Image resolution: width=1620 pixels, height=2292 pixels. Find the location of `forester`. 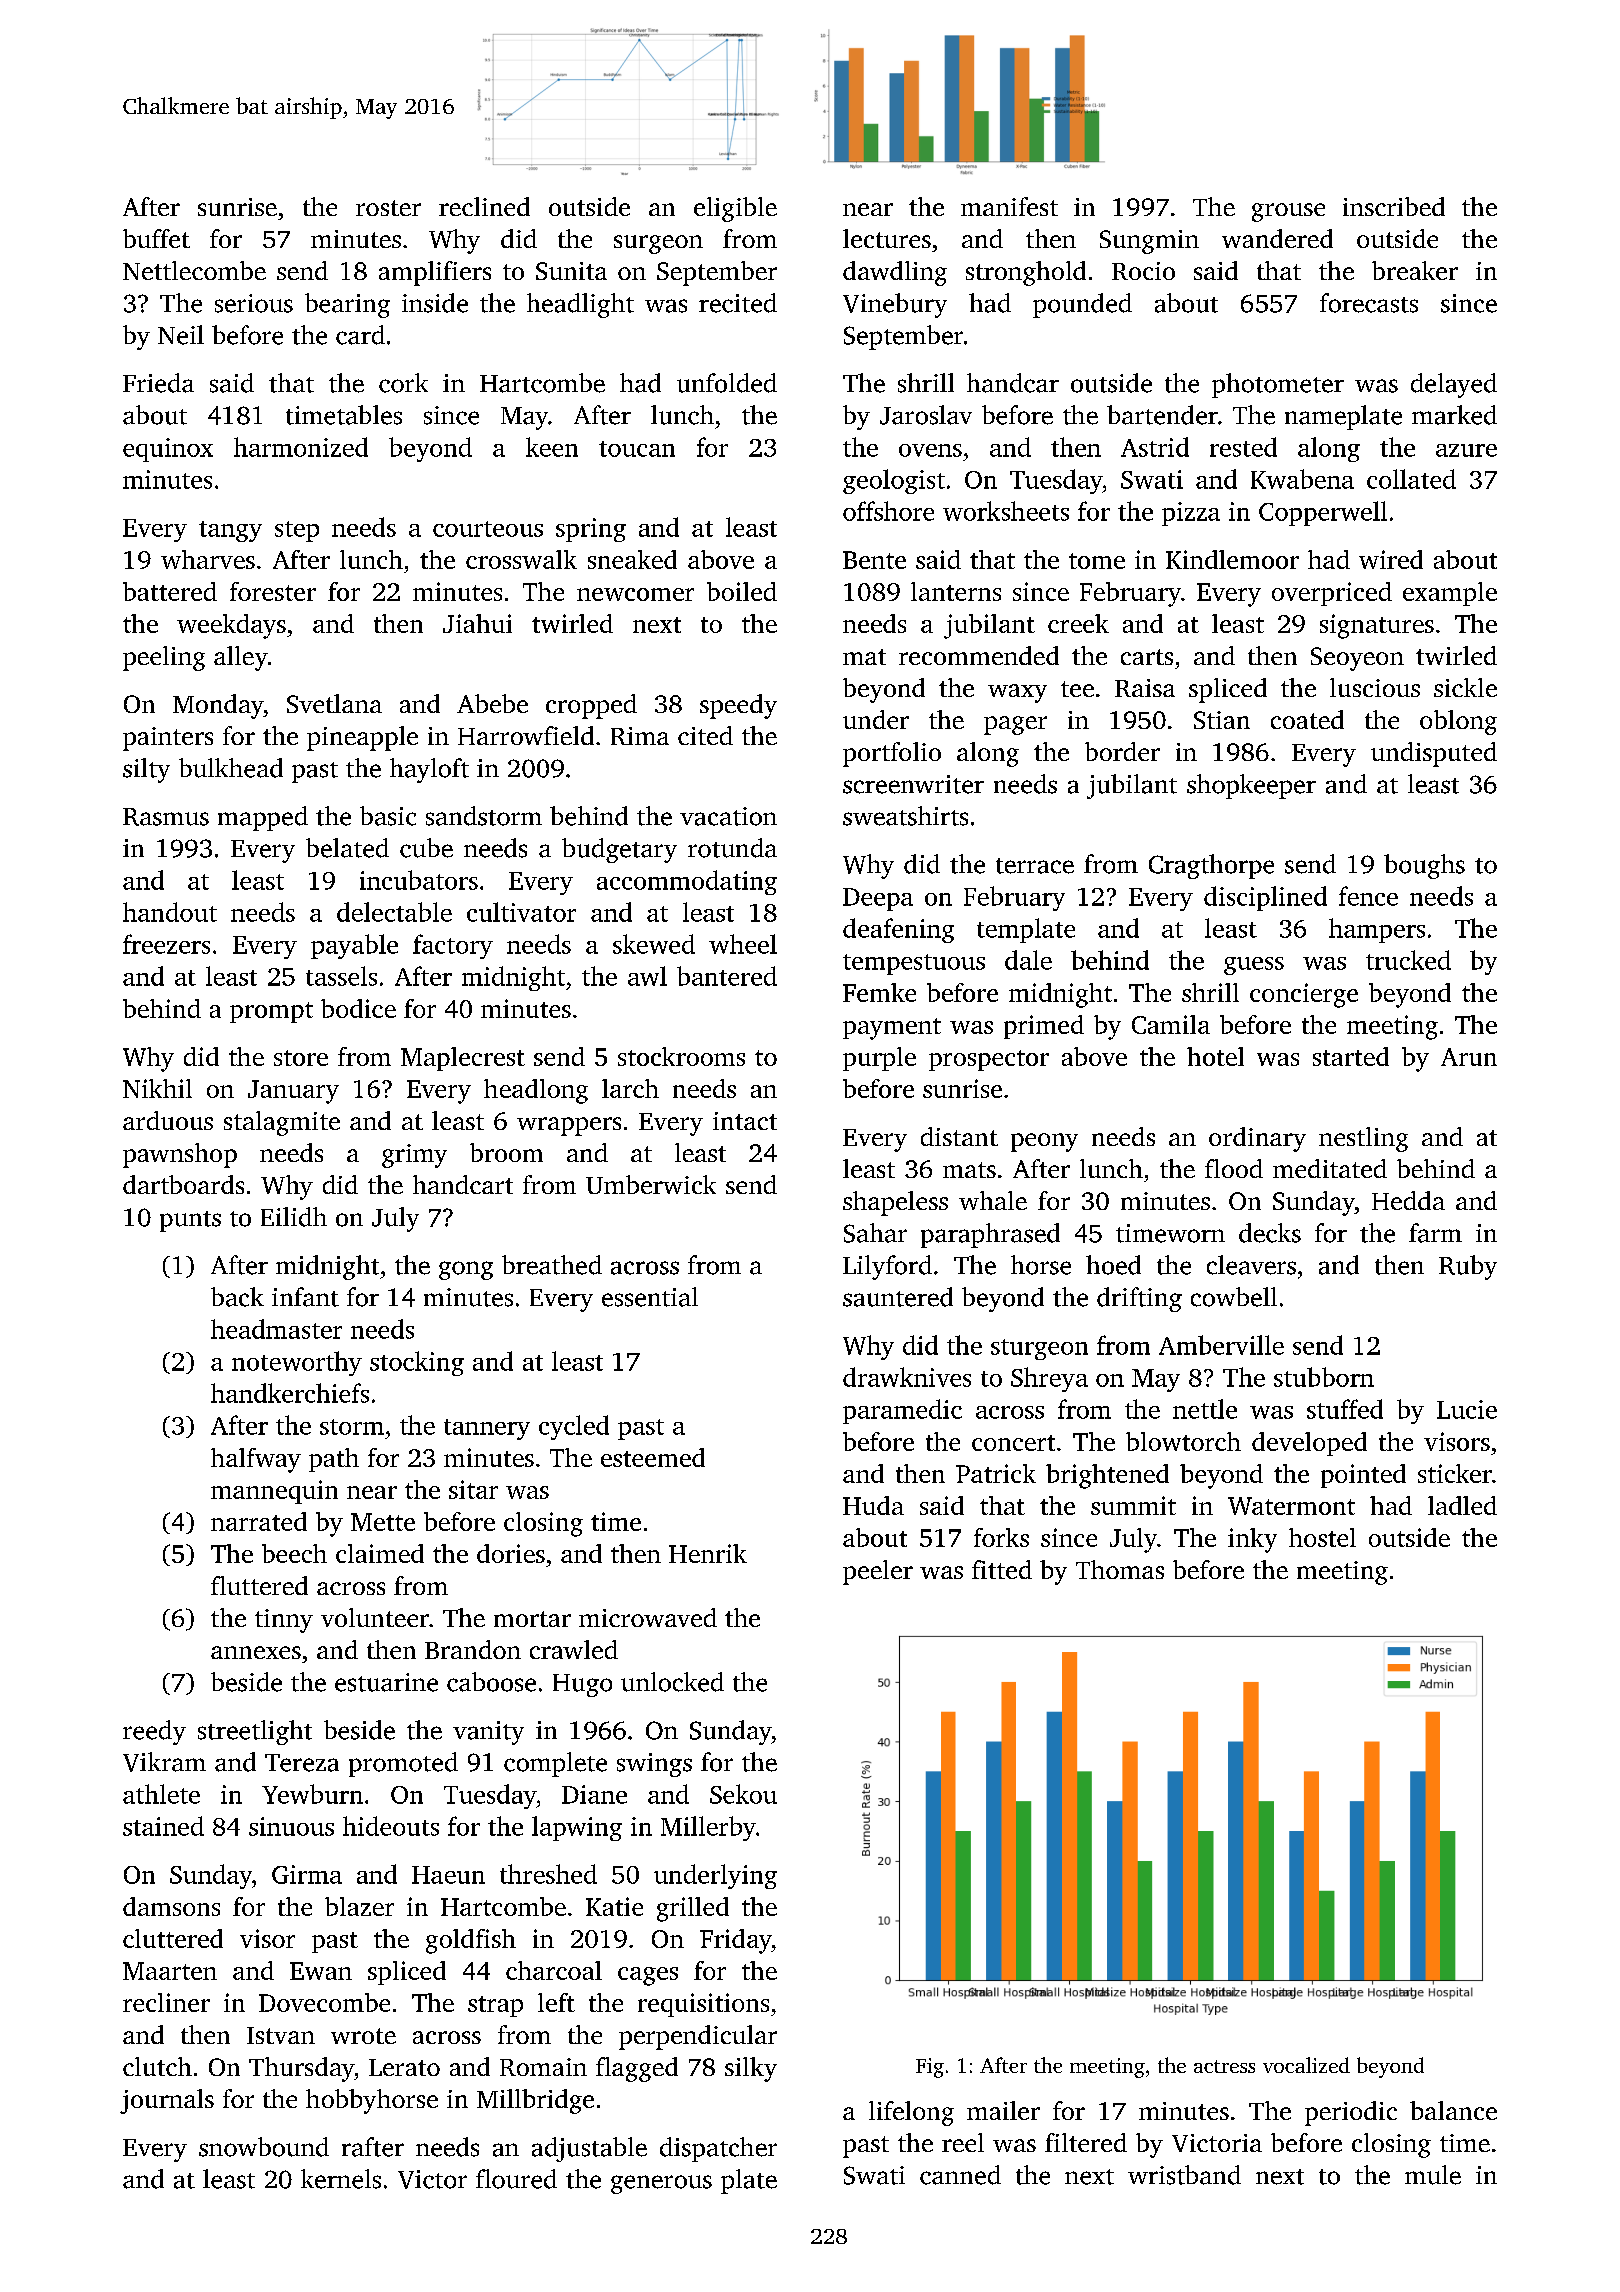

forester is located at coordinates (273, 591).
